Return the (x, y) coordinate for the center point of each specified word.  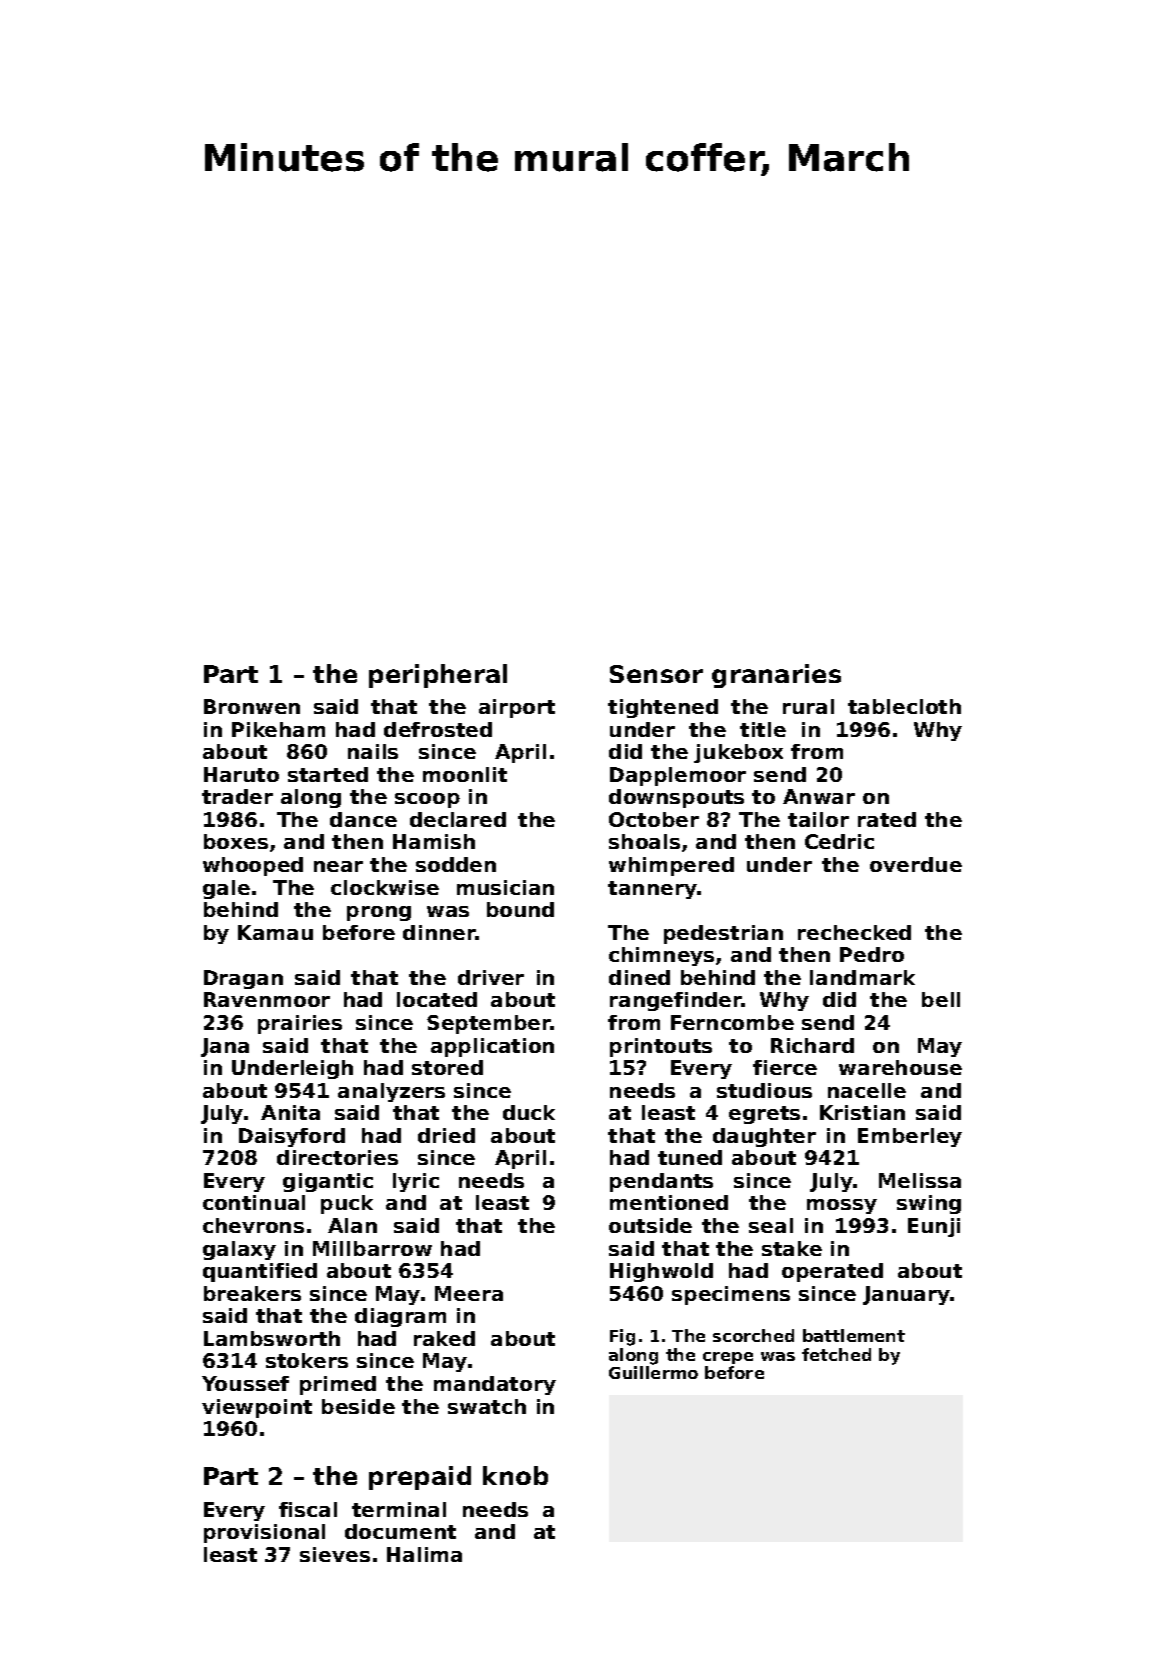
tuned (690, 1157)
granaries (776, 676)
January (906, 1295)
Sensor (656, 674)
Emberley (910, 1137)
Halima (424, 1554)
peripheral (438, 676)
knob (515, 1475)
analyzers (391, 1092)
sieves (335, 1554)
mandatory (495, 1385)
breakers (252, 1293)
